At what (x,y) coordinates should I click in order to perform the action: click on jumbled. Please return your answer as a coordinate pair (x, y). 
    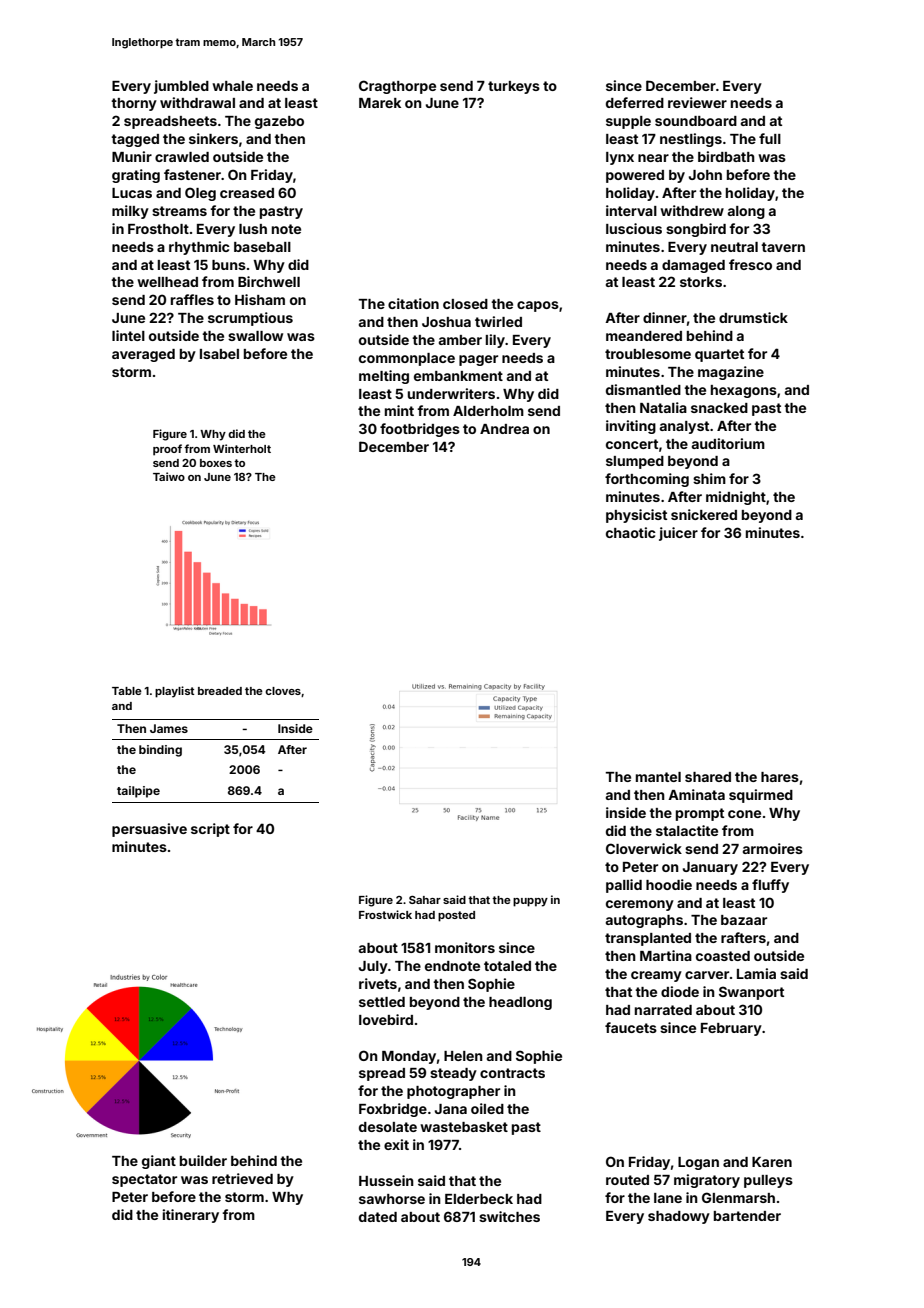
    Looking at the image, I should click on (181, 87).
